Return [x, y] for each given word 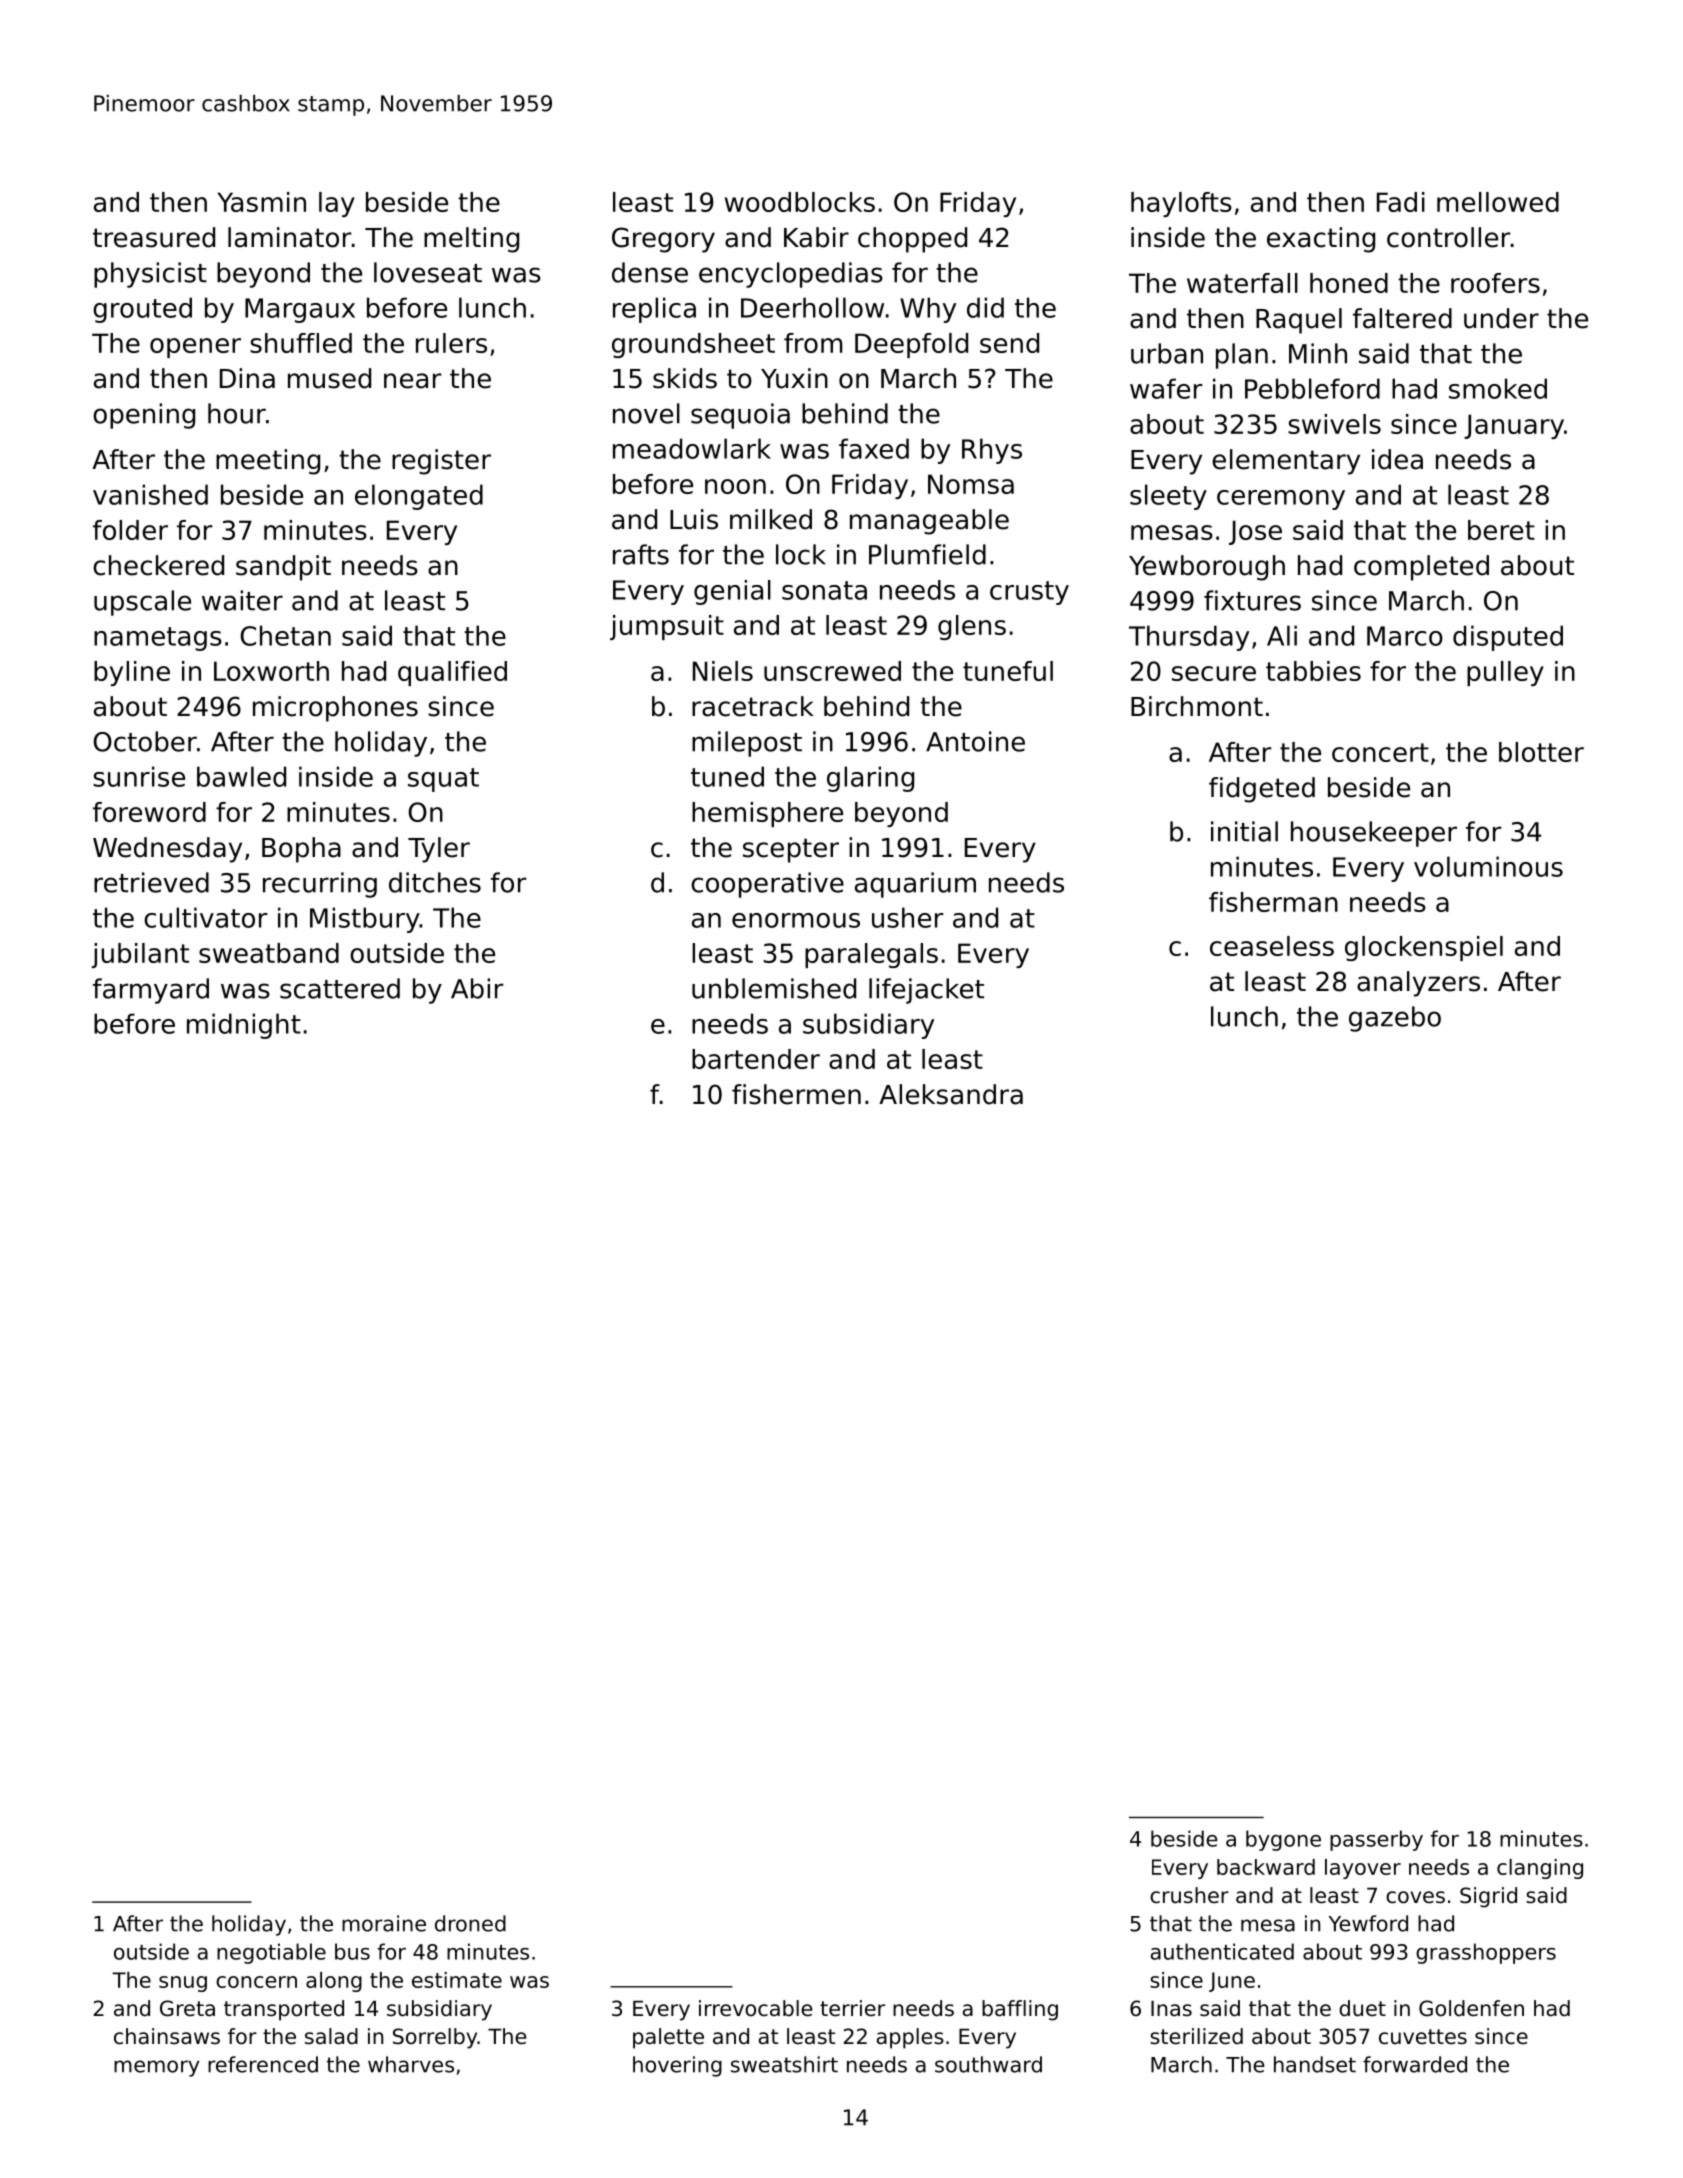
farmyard [151, 991]
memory [156, 2068]
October [145, 741]
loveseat [428, 272]
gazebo [1395, 1019]
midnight [244, 1026]
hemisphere [767, 814]
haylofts [1181, 204]
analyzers [1418, 984]
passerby [1376, 1840]
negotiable [271, 1953]
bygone [1283, 1840]
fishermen [796, 1094]
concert [1380, 752]
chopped [912, 240]
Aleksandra [951, 1094]
